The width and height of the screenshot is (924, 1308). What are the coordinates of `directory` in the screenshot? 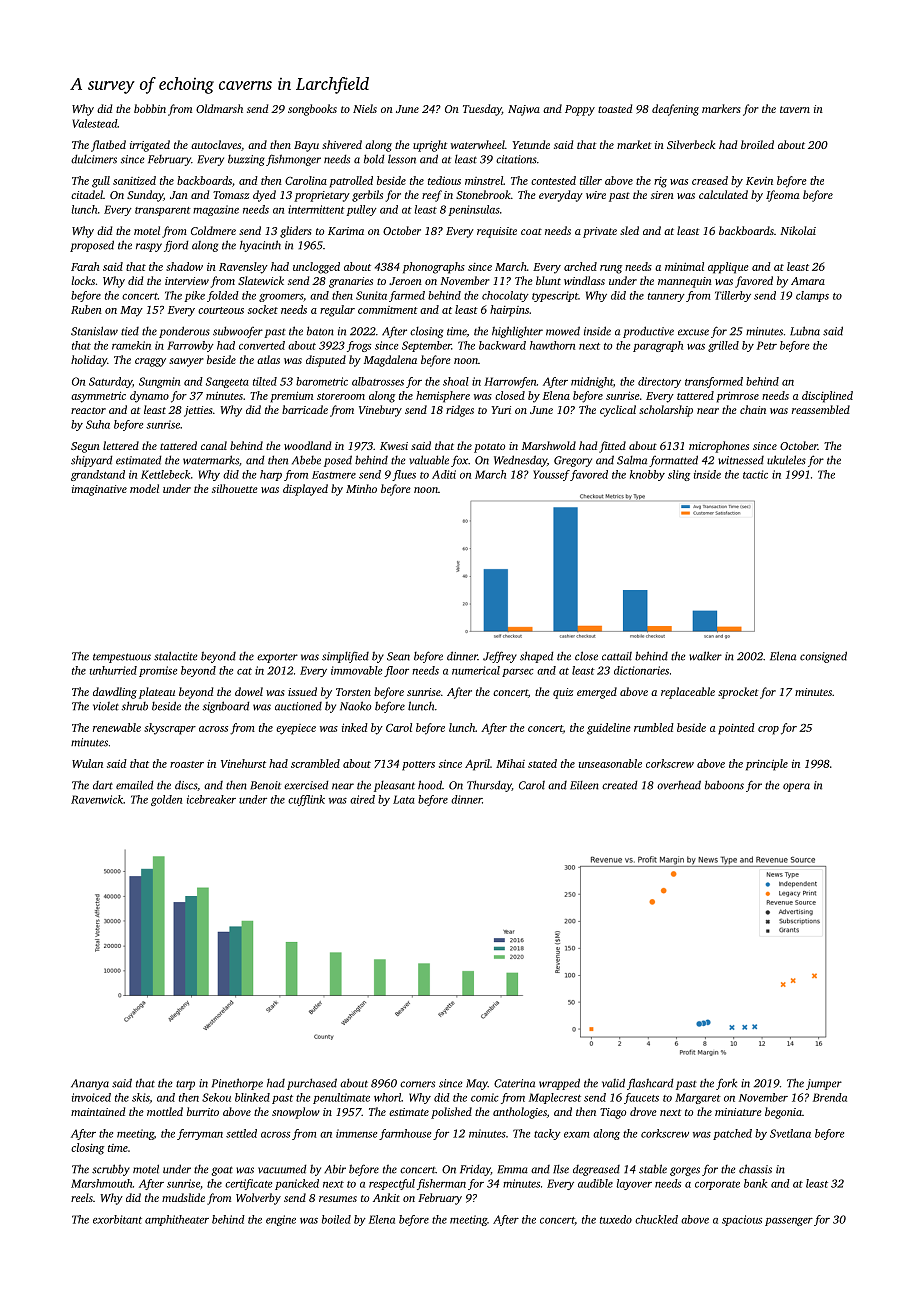 It's located at (659, 382).
